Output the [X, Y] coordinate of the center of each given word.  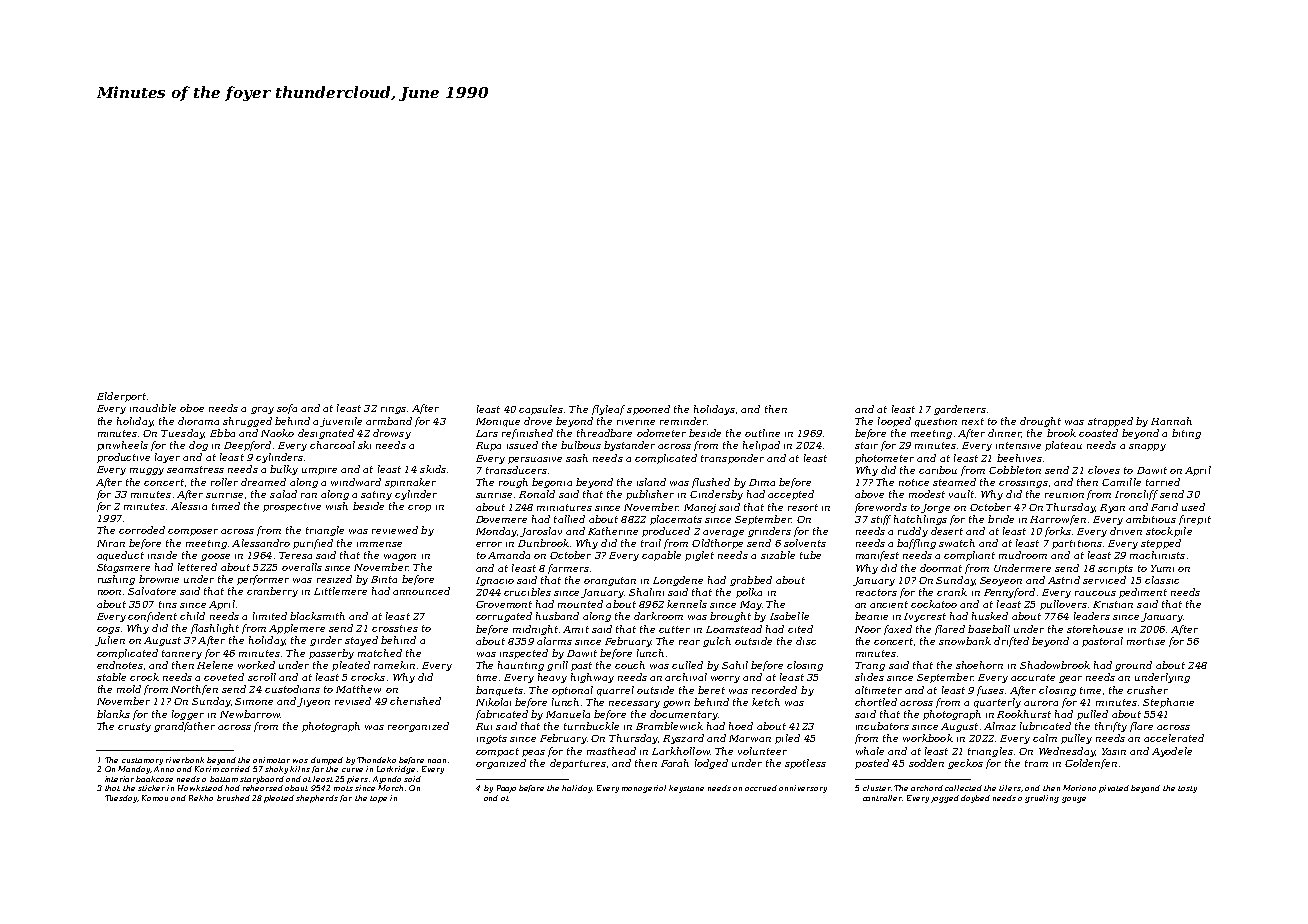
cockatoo [934, 604]
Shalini [646, 592]
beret [711, 690]
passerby [331, 654]
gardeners [960, 410]
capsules [541, 410]
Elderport [121, 397]
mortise [1146, 641]
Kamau [155, 798]
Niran [111, 543]
